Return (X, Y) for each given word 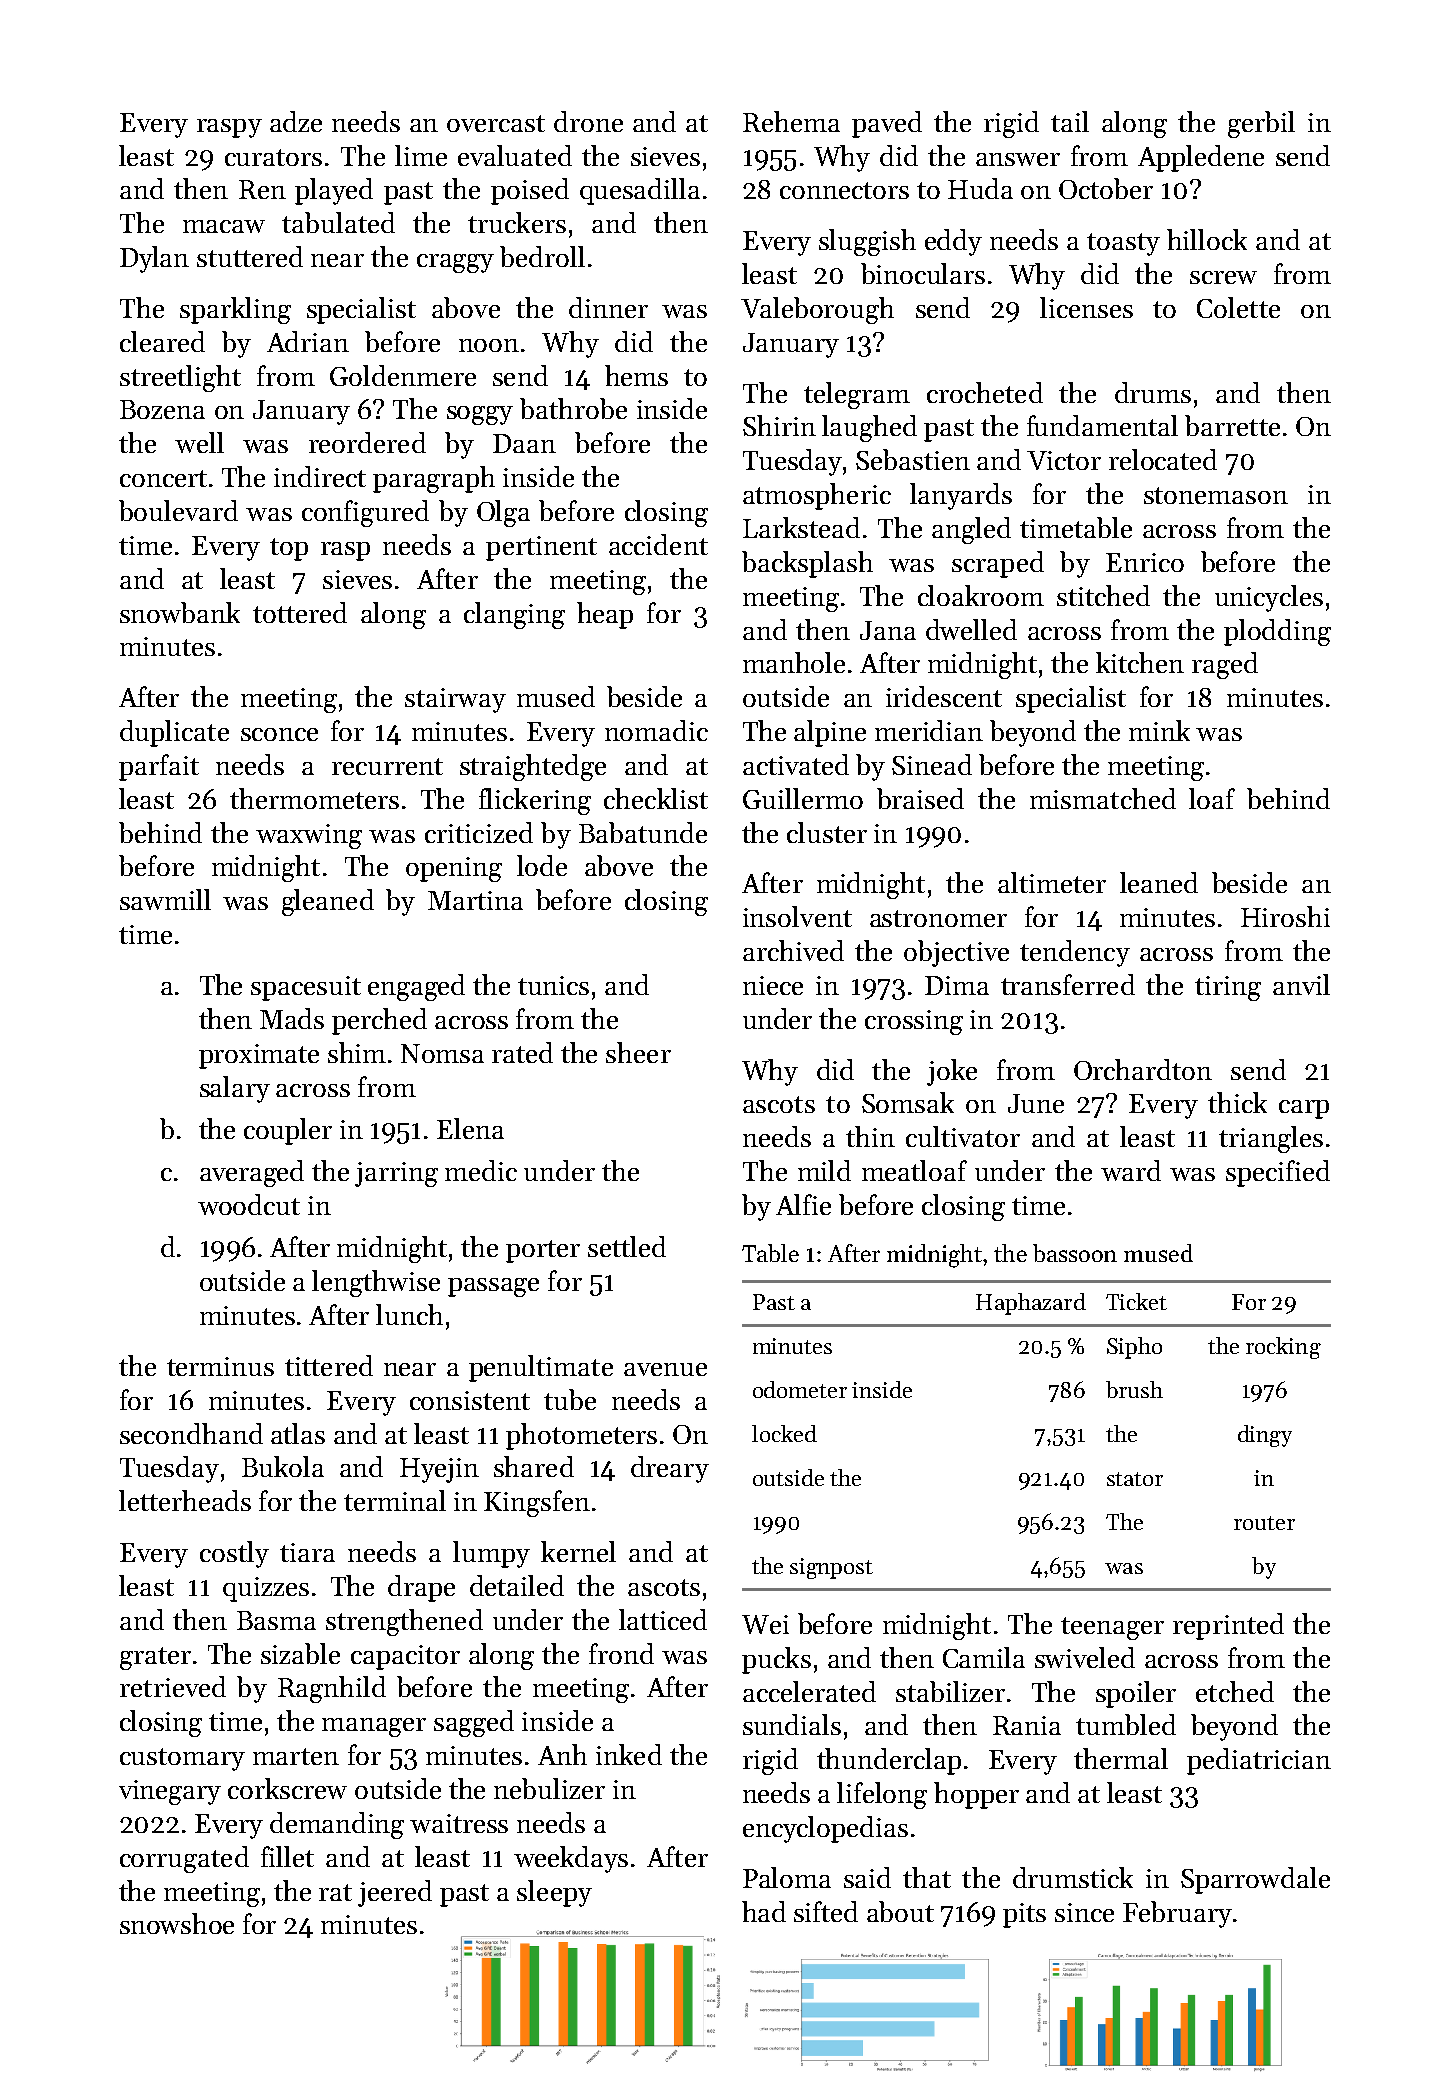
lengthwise (376, 1283)
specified (1278, 1173)
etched (1235, 1691)
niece (773, 985)
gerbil (1261, 124)
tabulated (338, 222)
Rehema (791, 121)
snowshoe (177, 1923)
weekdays (571, 1859)
